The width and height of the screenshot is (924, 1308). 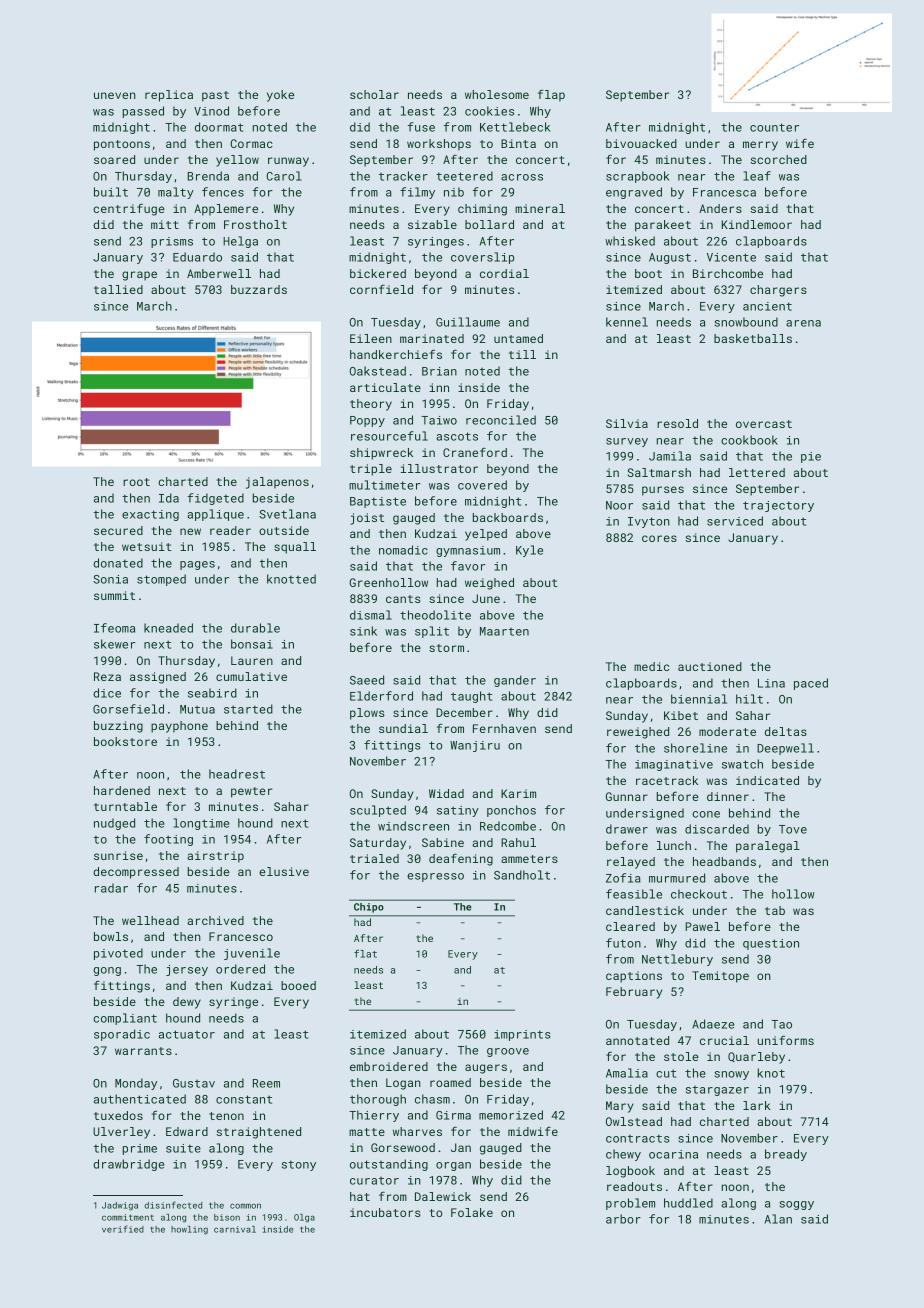 What do you see at coordinates (774, 127) in the screenshot?
I see `counter` at bounding box center [774, 127].
